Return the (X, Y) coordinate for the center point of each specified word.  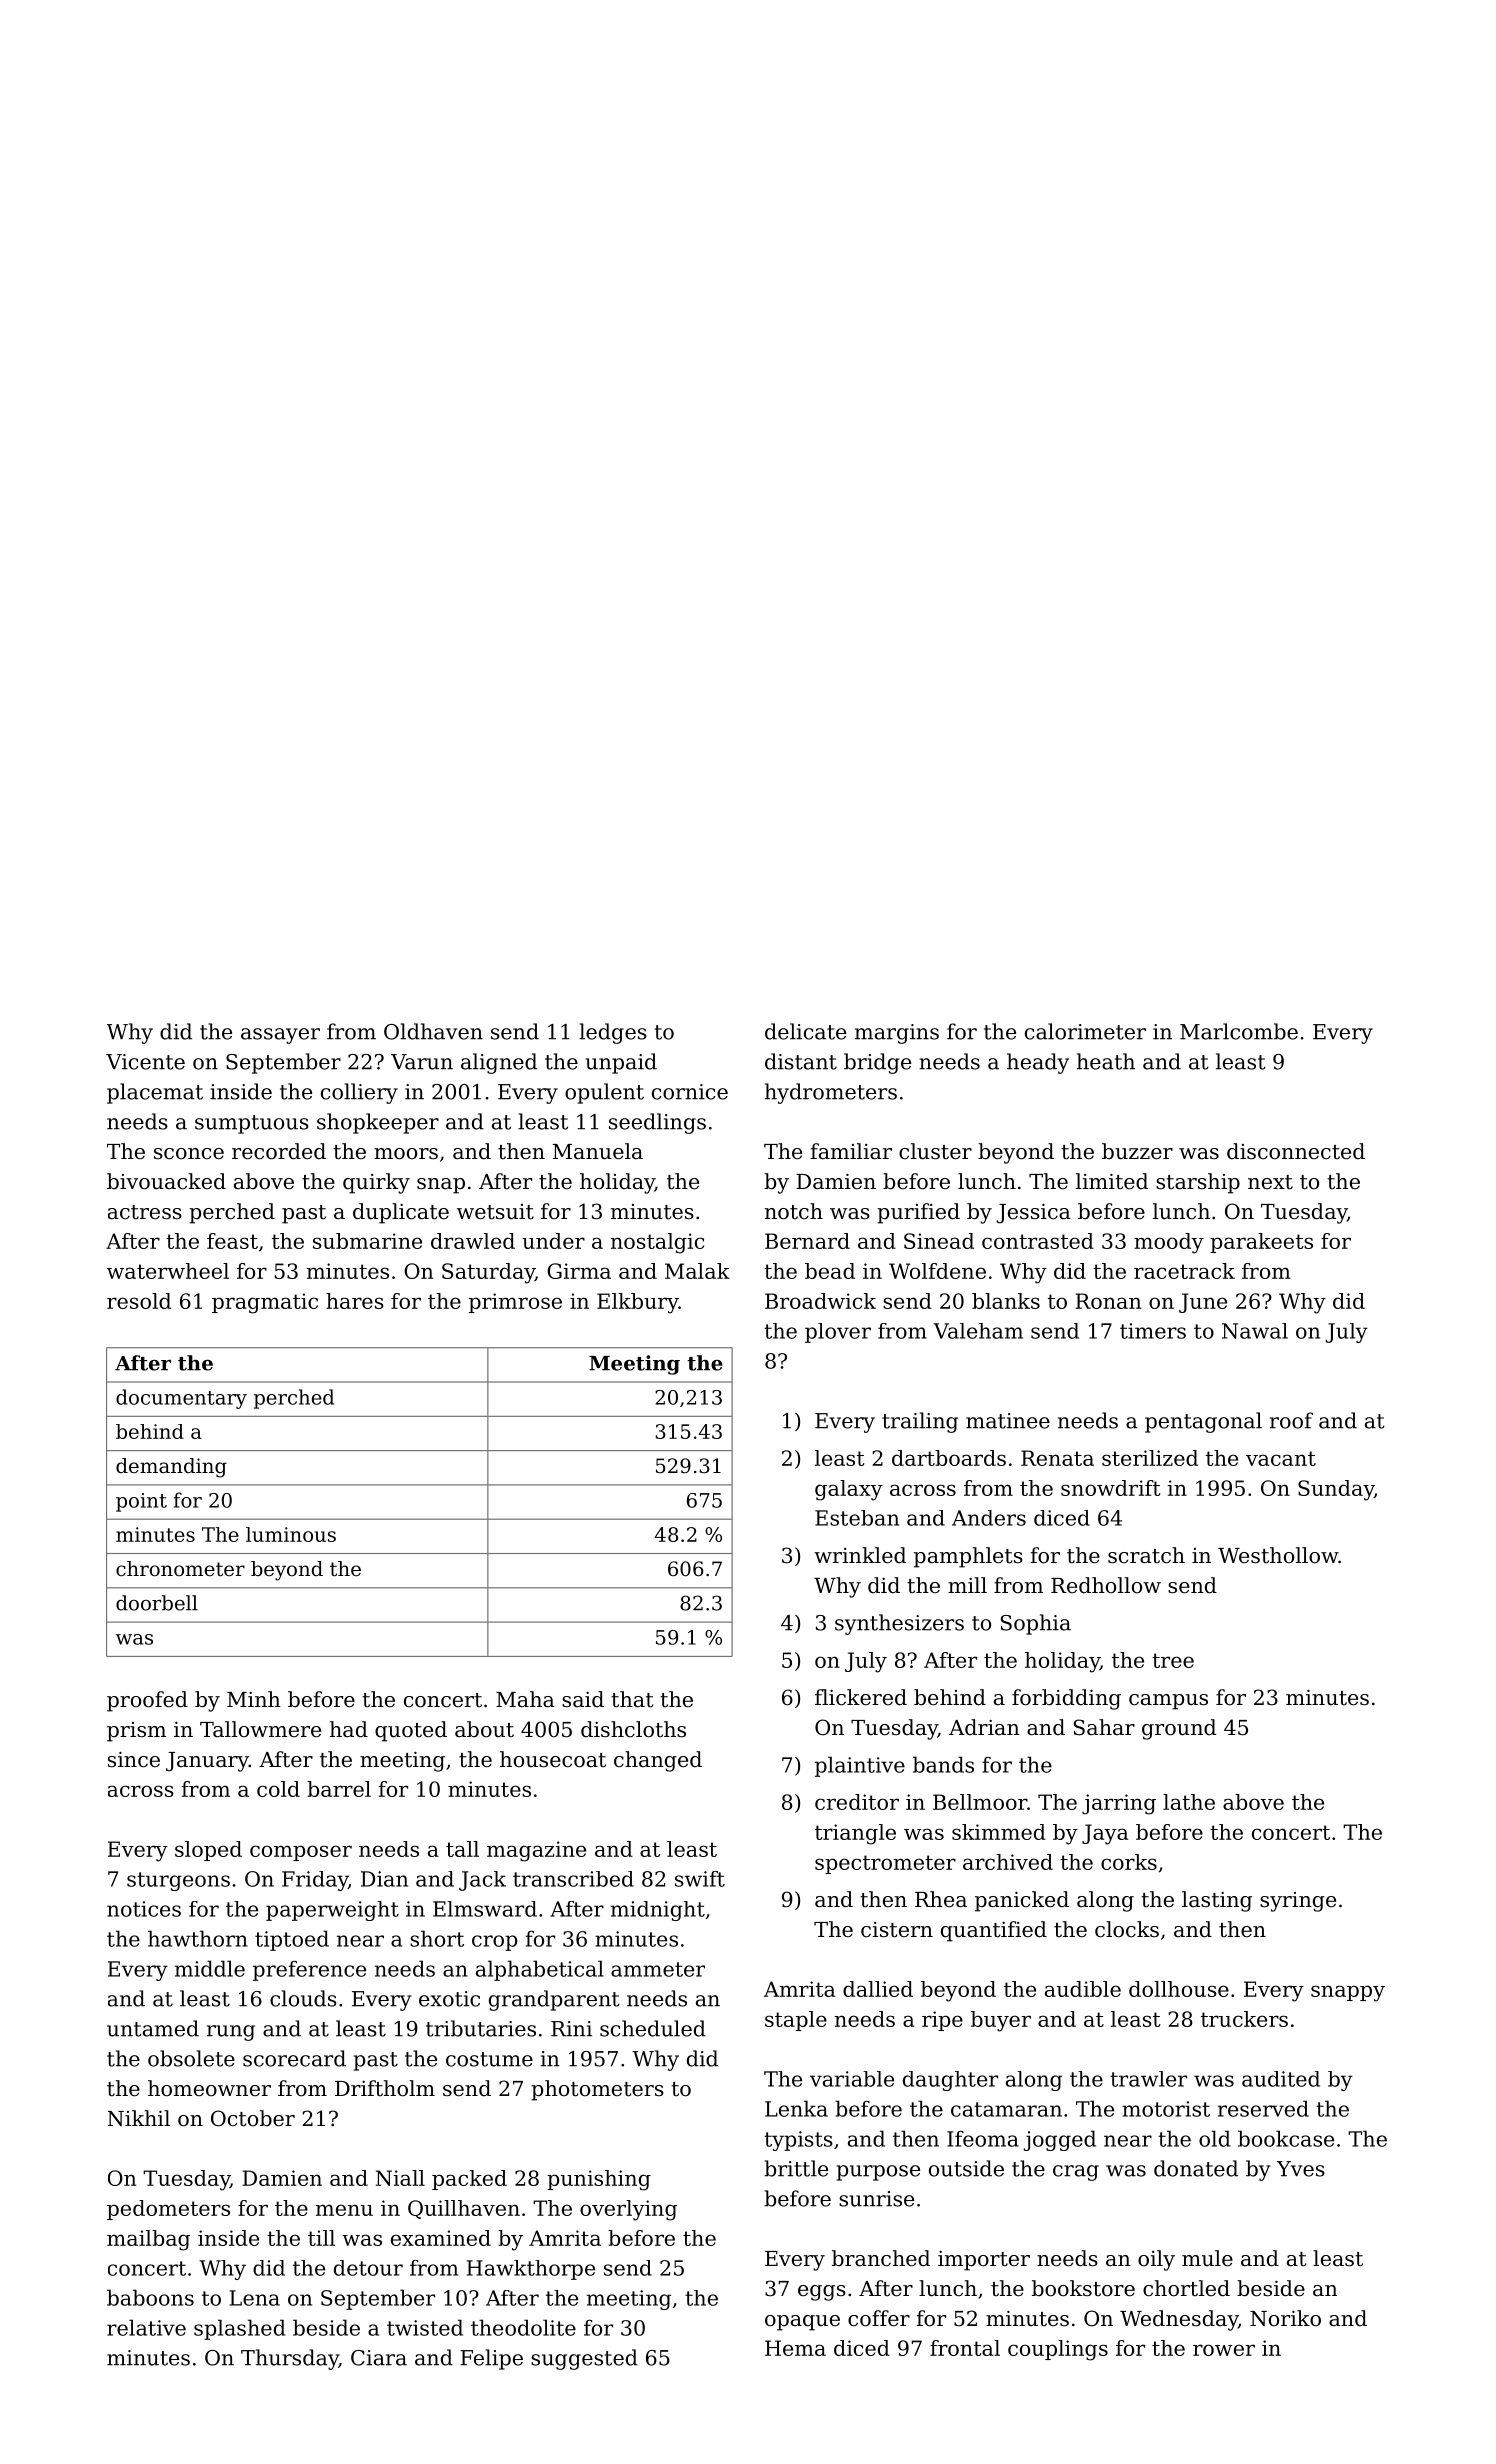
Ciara (379, 2358)
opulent (604, 1093)
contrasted (1038, 1241)
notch (794, 1211)
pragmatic (265, 1303)
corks (1129, 1862)
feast (232, 1241)
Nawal (1255, 1331)
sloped (208, 1851)
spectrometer (885, 1864)
